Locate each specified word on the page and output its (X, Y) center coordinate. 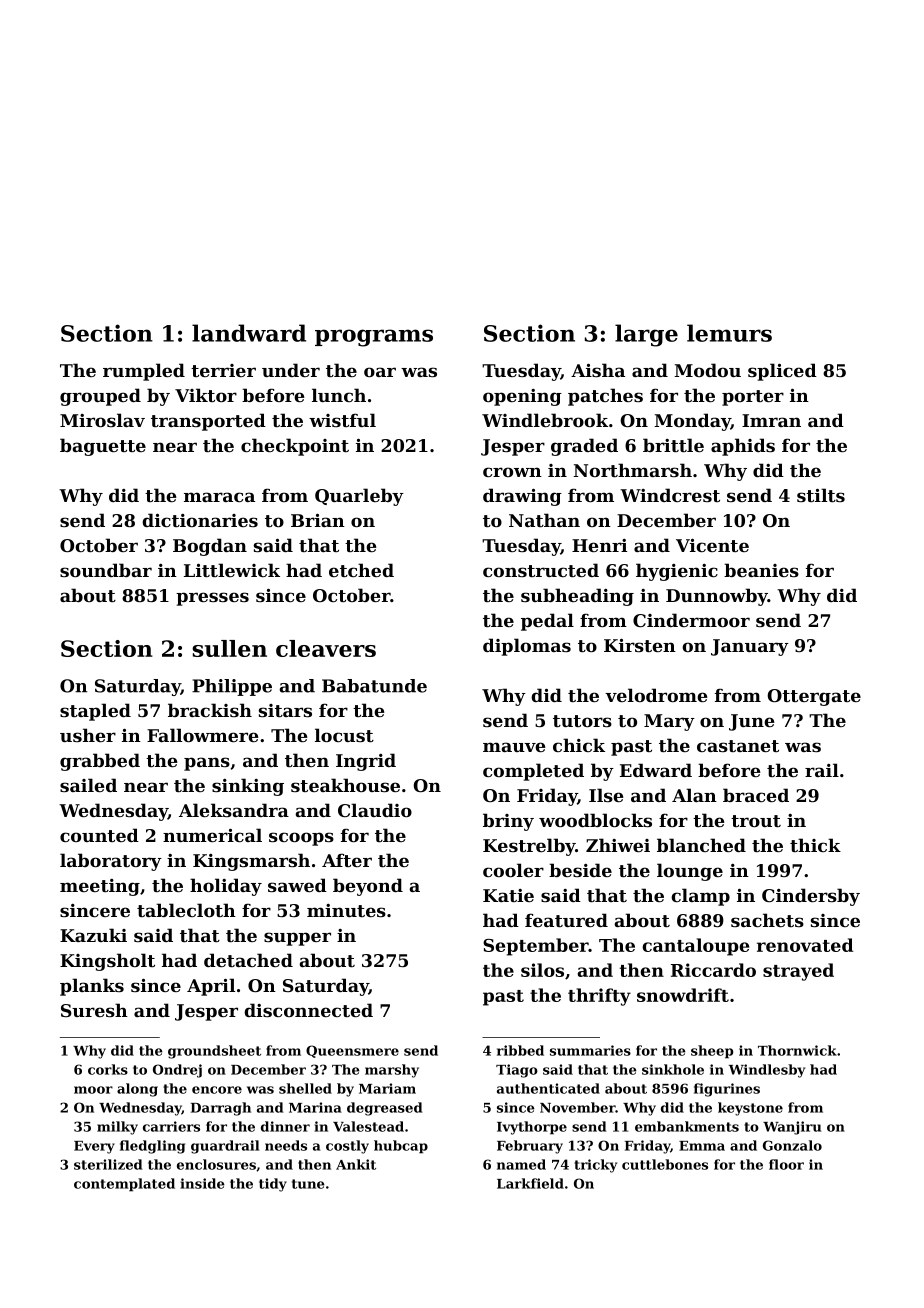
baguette (103, 447)
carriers (171, 1126)
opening (522, 397)
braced (756, 795)
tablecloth (186, 910)
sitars (285, 710)
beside (580, 870)
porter (753, 398)
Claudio (375, 810)
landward (249, 333)
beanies (761, 570)
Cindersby (811, 897)
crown (512, 472)
